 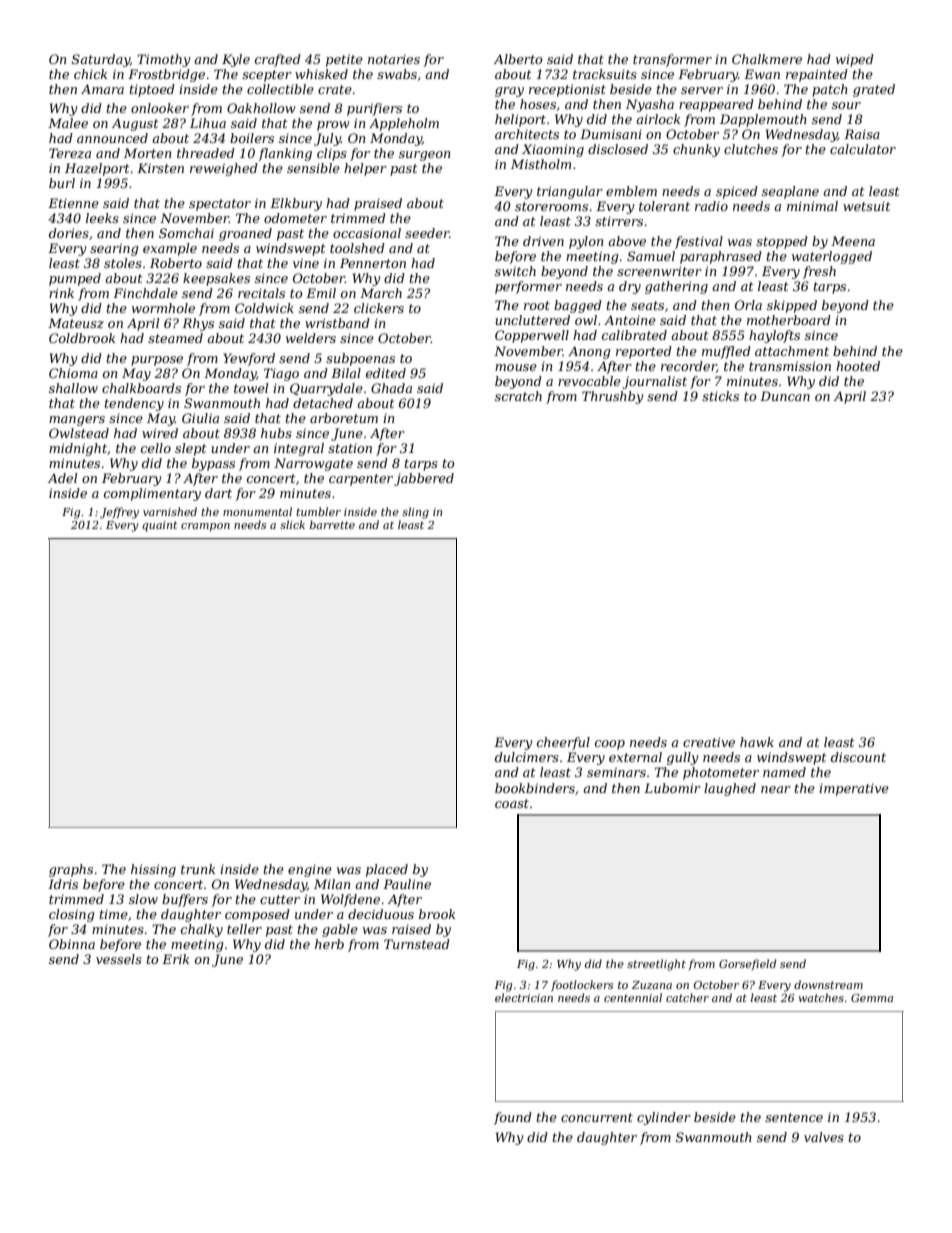 I want to click on notaries, so click(x=394, y=59).
